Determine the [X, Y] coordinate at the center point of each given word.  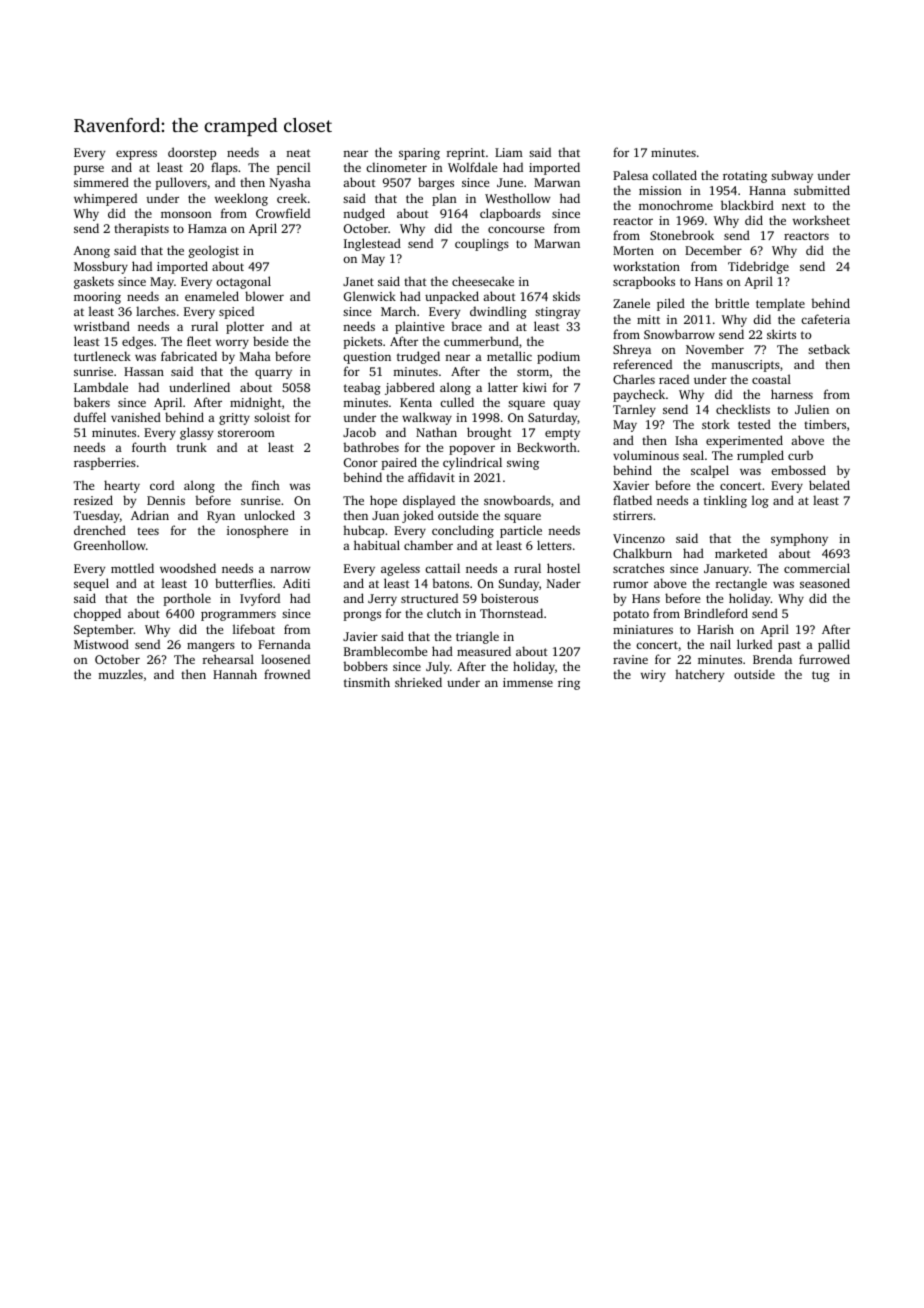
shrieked [418, 682]
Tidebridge [758, 267]
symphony [799, 539]
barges [436, 183]
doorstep [192, 153]
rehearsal [228, 659]
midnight [256, 403]
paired [399, 463]
